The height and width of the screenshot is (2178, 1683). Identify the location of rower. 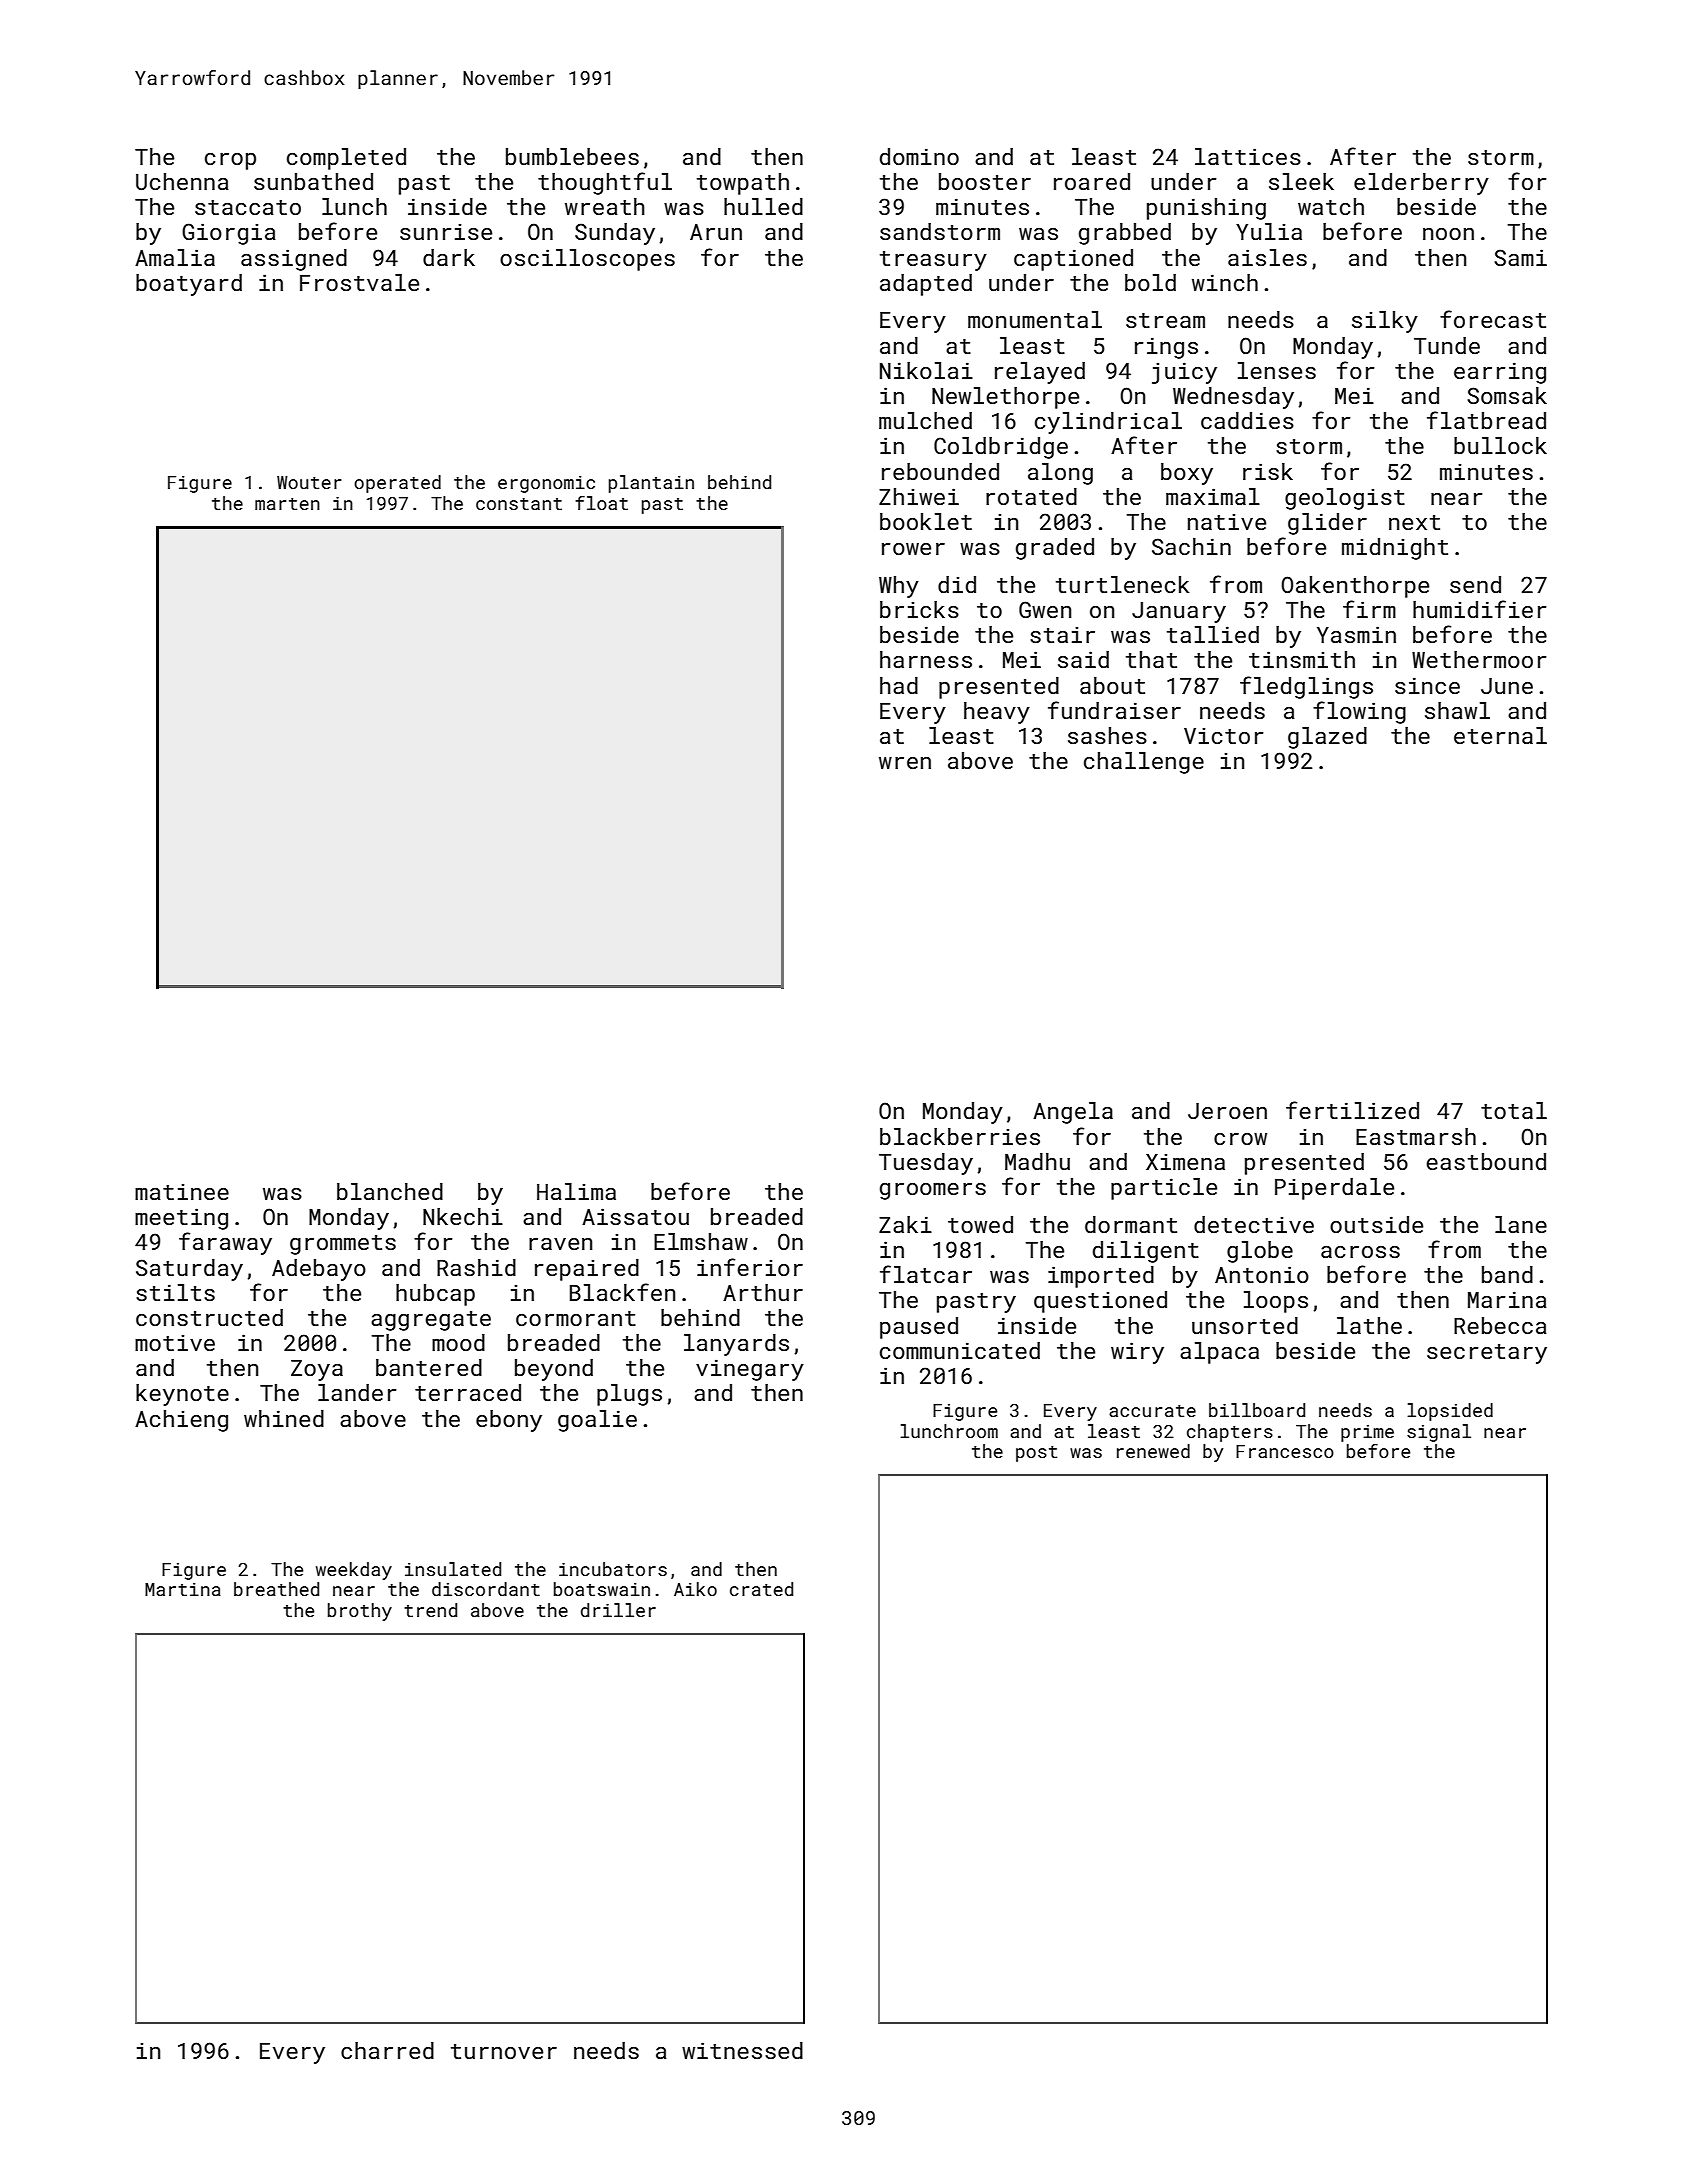
(913, 549).
